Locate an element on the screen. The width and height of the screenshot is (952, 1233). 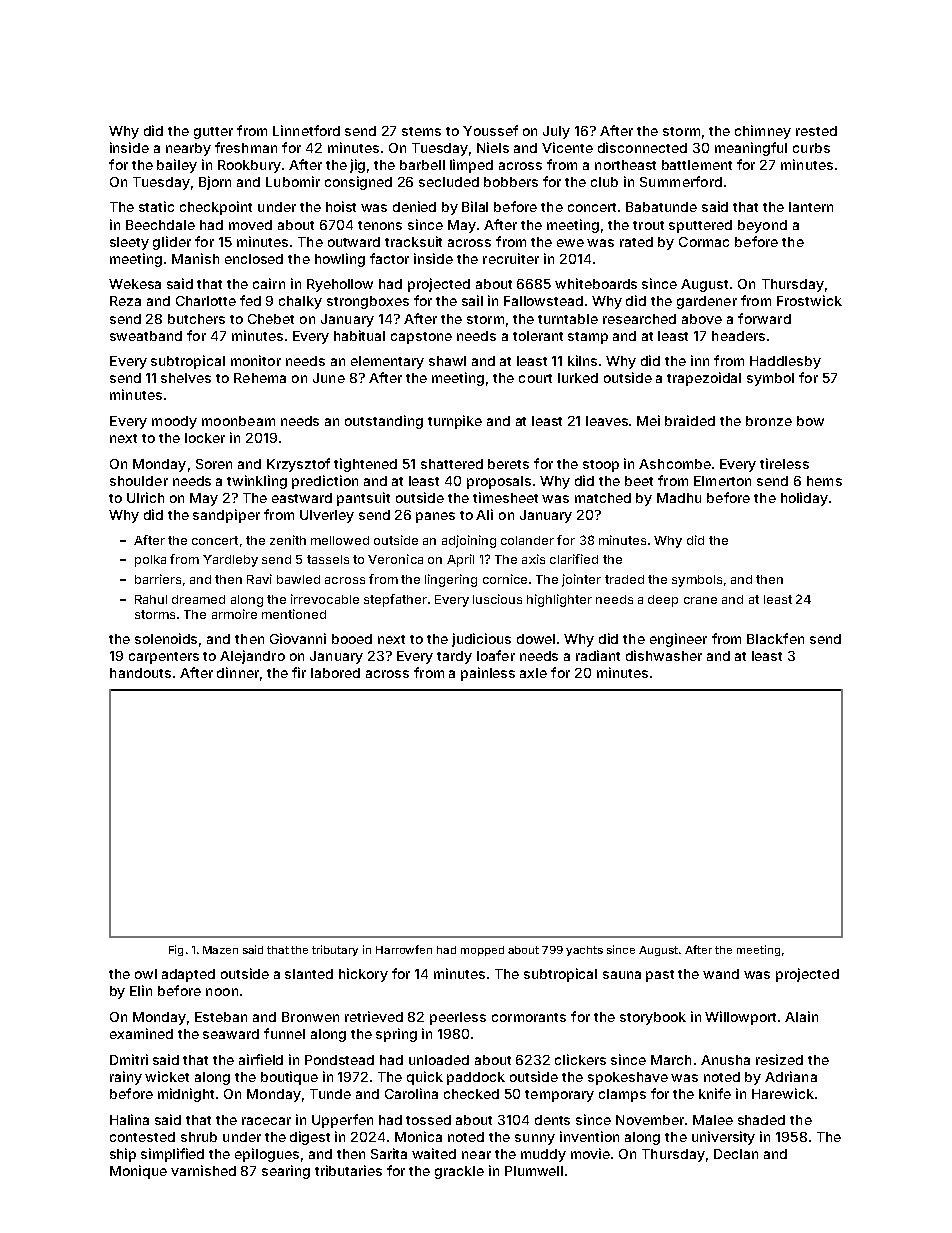
bow is located at coordinates (810, 421).
